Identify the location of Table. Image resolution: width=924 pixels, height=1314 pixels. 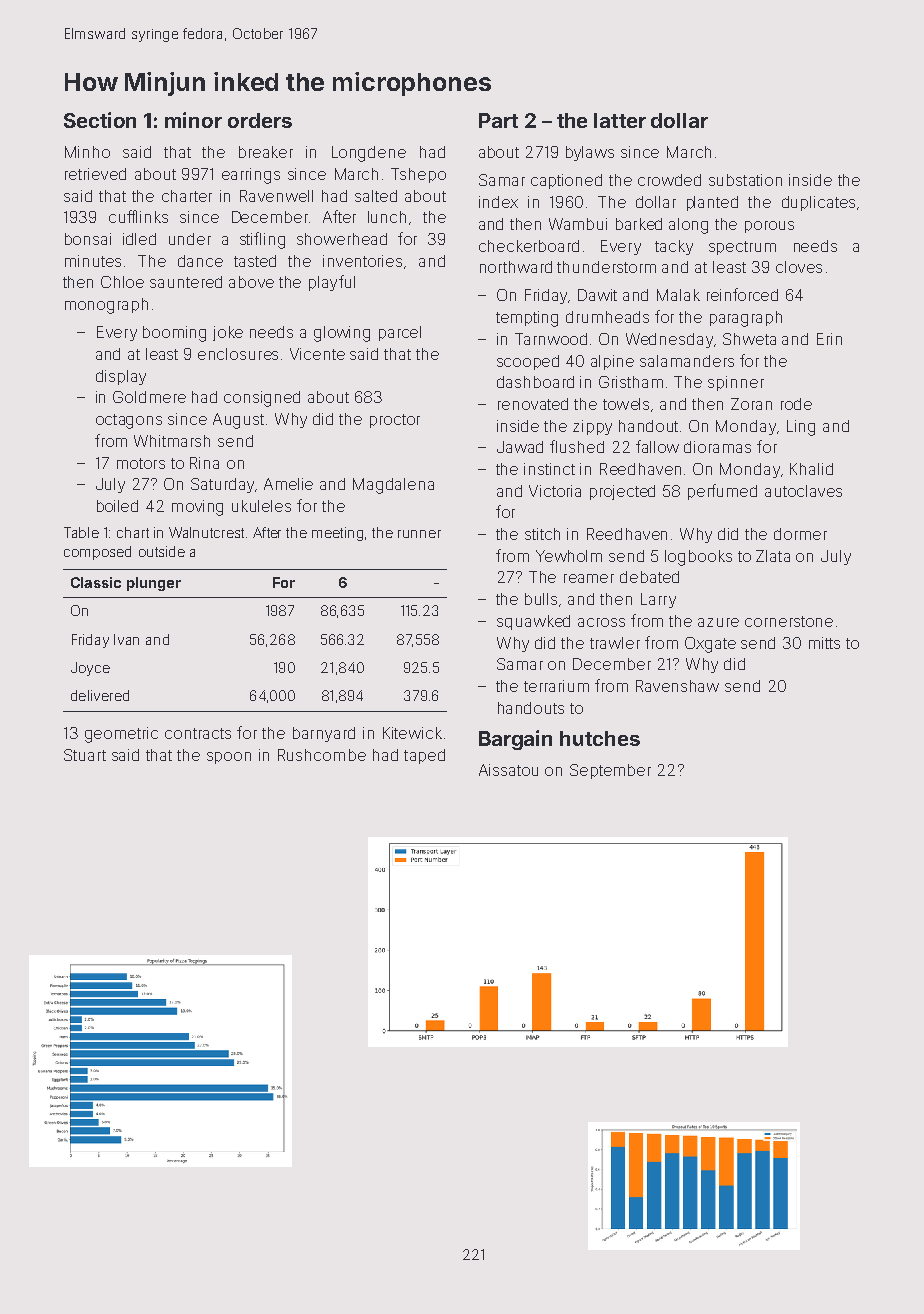
(81, 532).
